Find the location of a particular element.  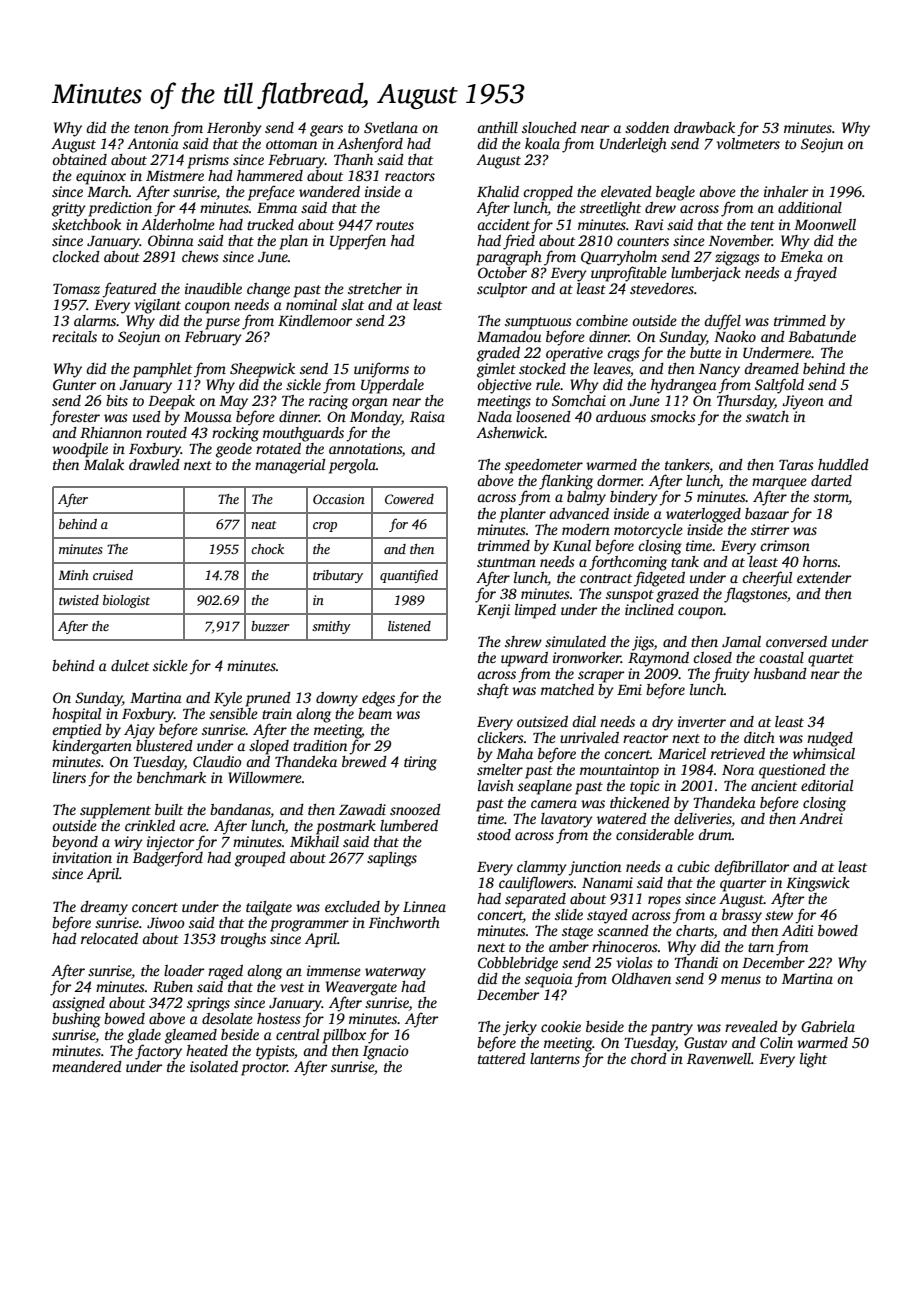

Kingswick is located at coordinates (818, 884).
